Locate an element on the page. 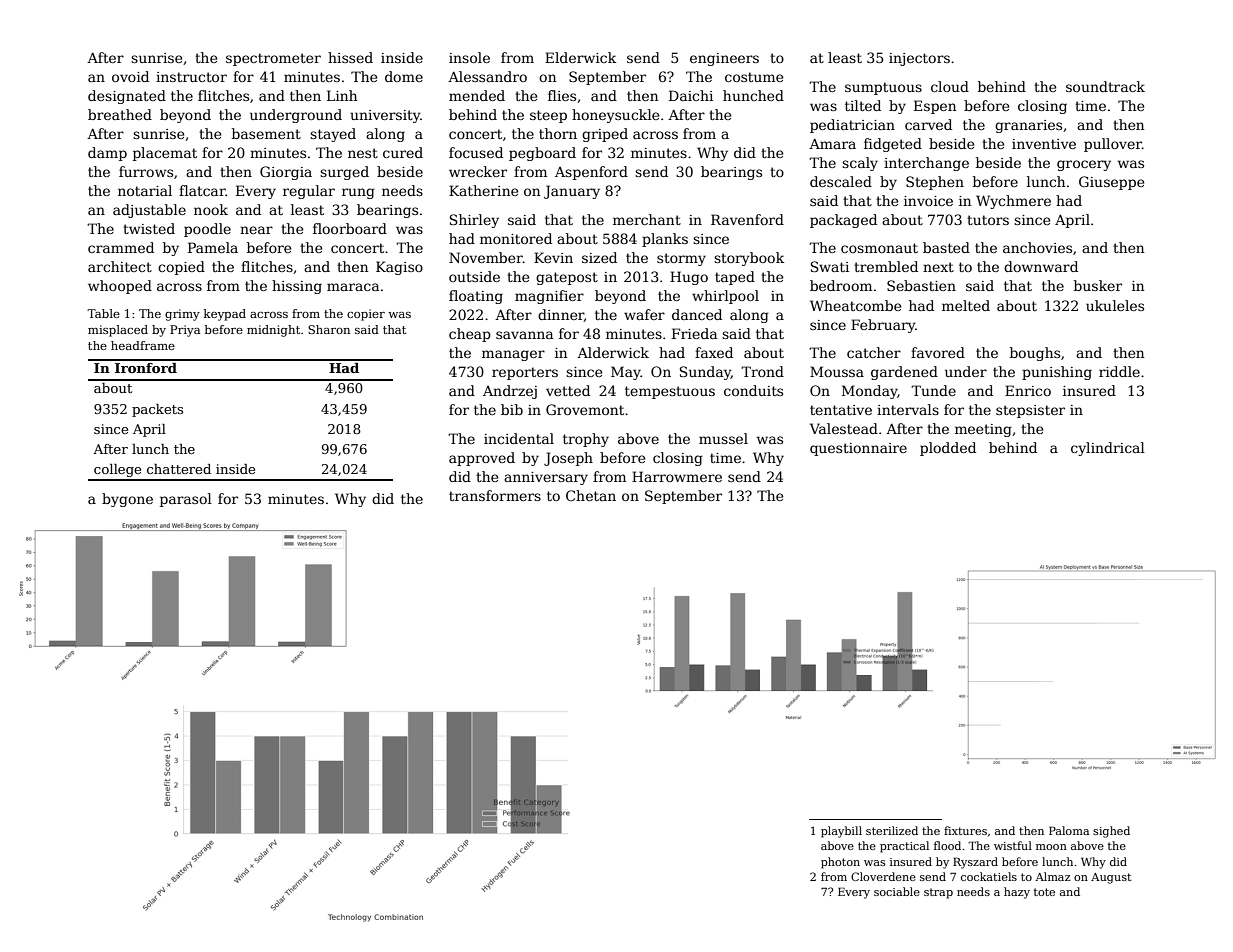  whirlpool is located at coordinates (725, 297).
